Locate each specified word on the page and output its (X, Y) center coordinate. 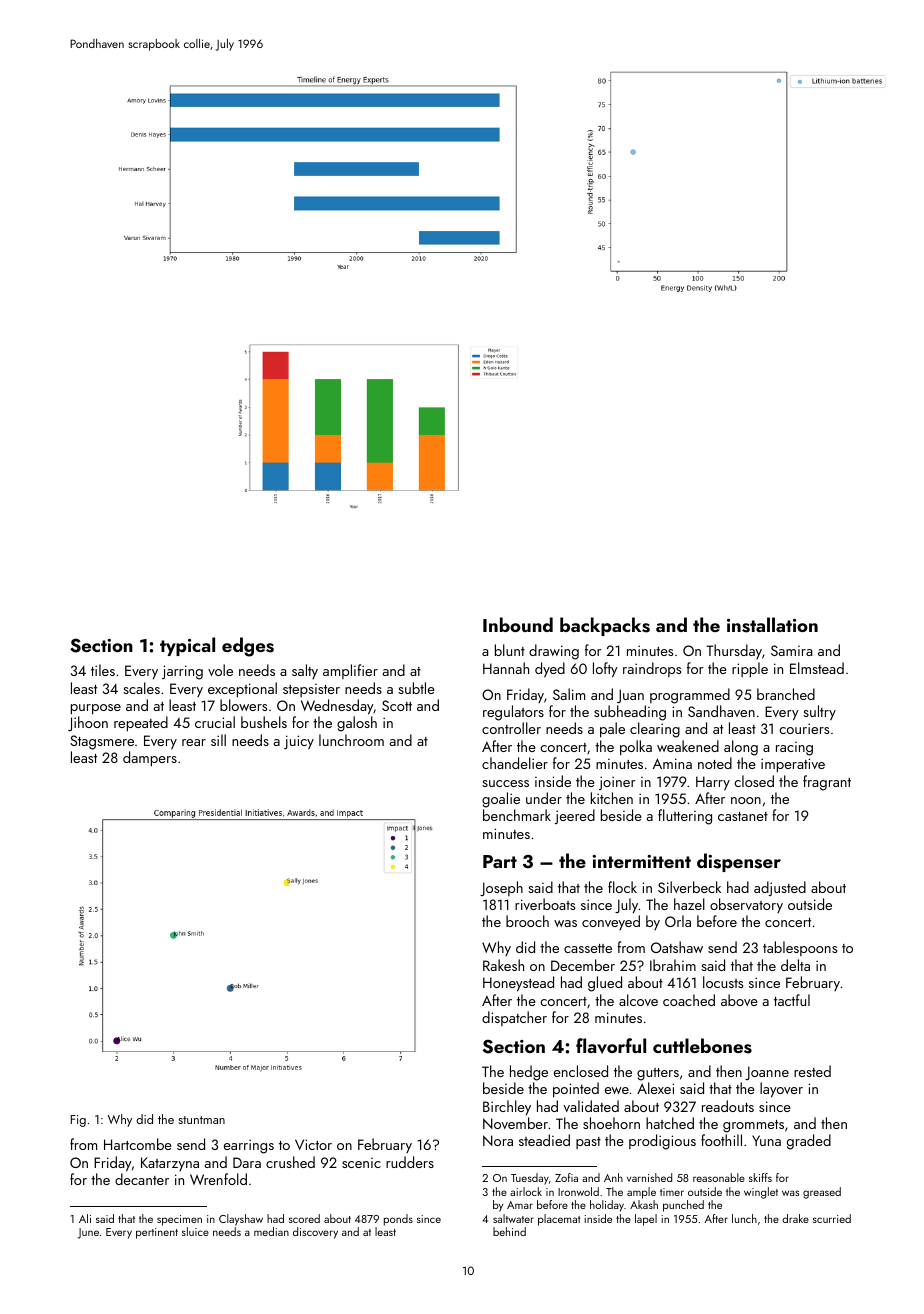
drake (795, 1218)
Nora (498, 1140)
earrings (249, 1146)
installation (772, 625)
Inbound (518, 624)
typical (187, 646)
